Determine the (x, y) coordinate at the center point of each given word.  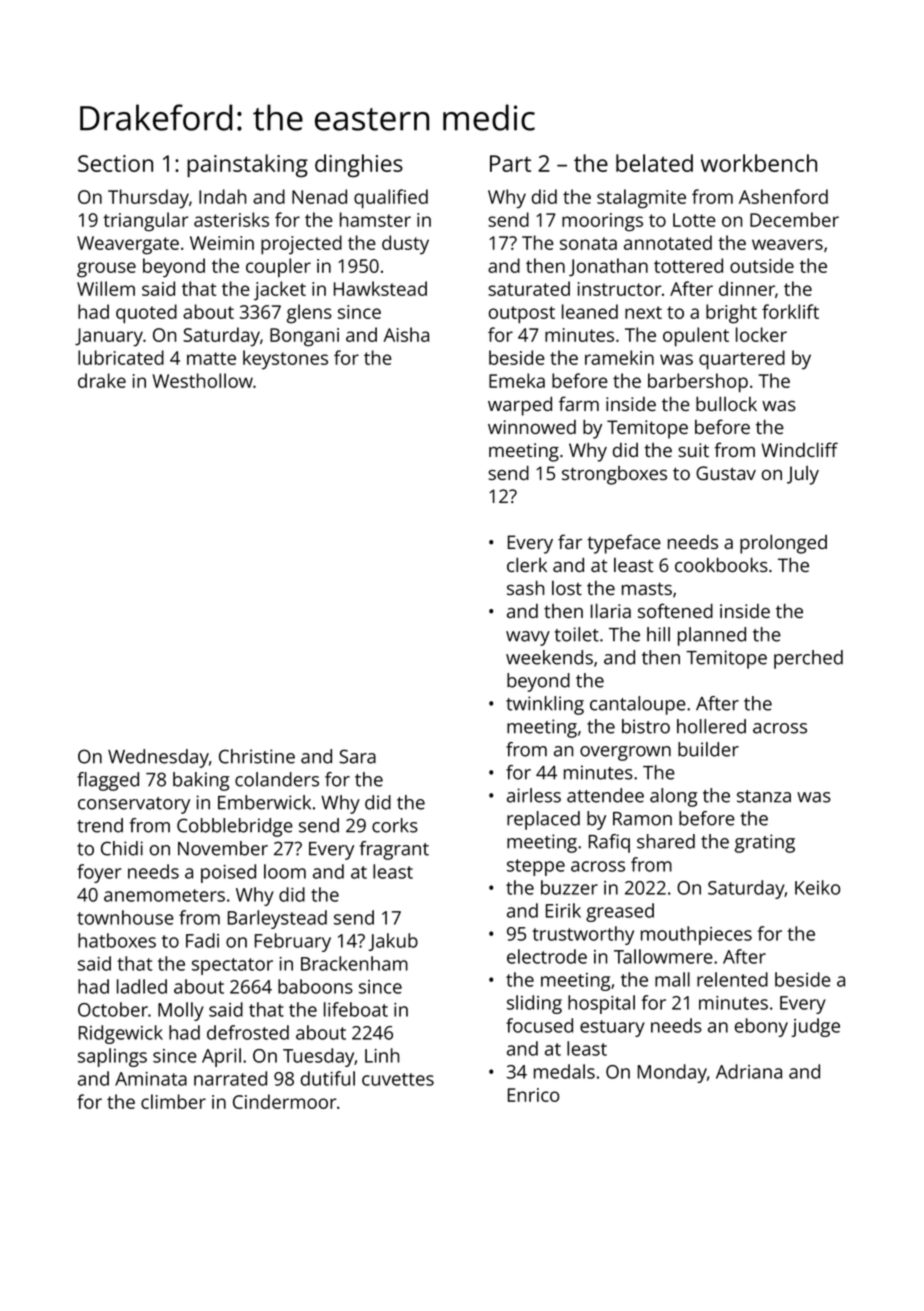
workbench (759, 163)
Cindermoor (285, 1101)
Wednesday (158, 758)
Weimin (222, 243)
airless (534, 795)
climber (173, 1101)
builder (708, 749)
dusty (405, 245)
